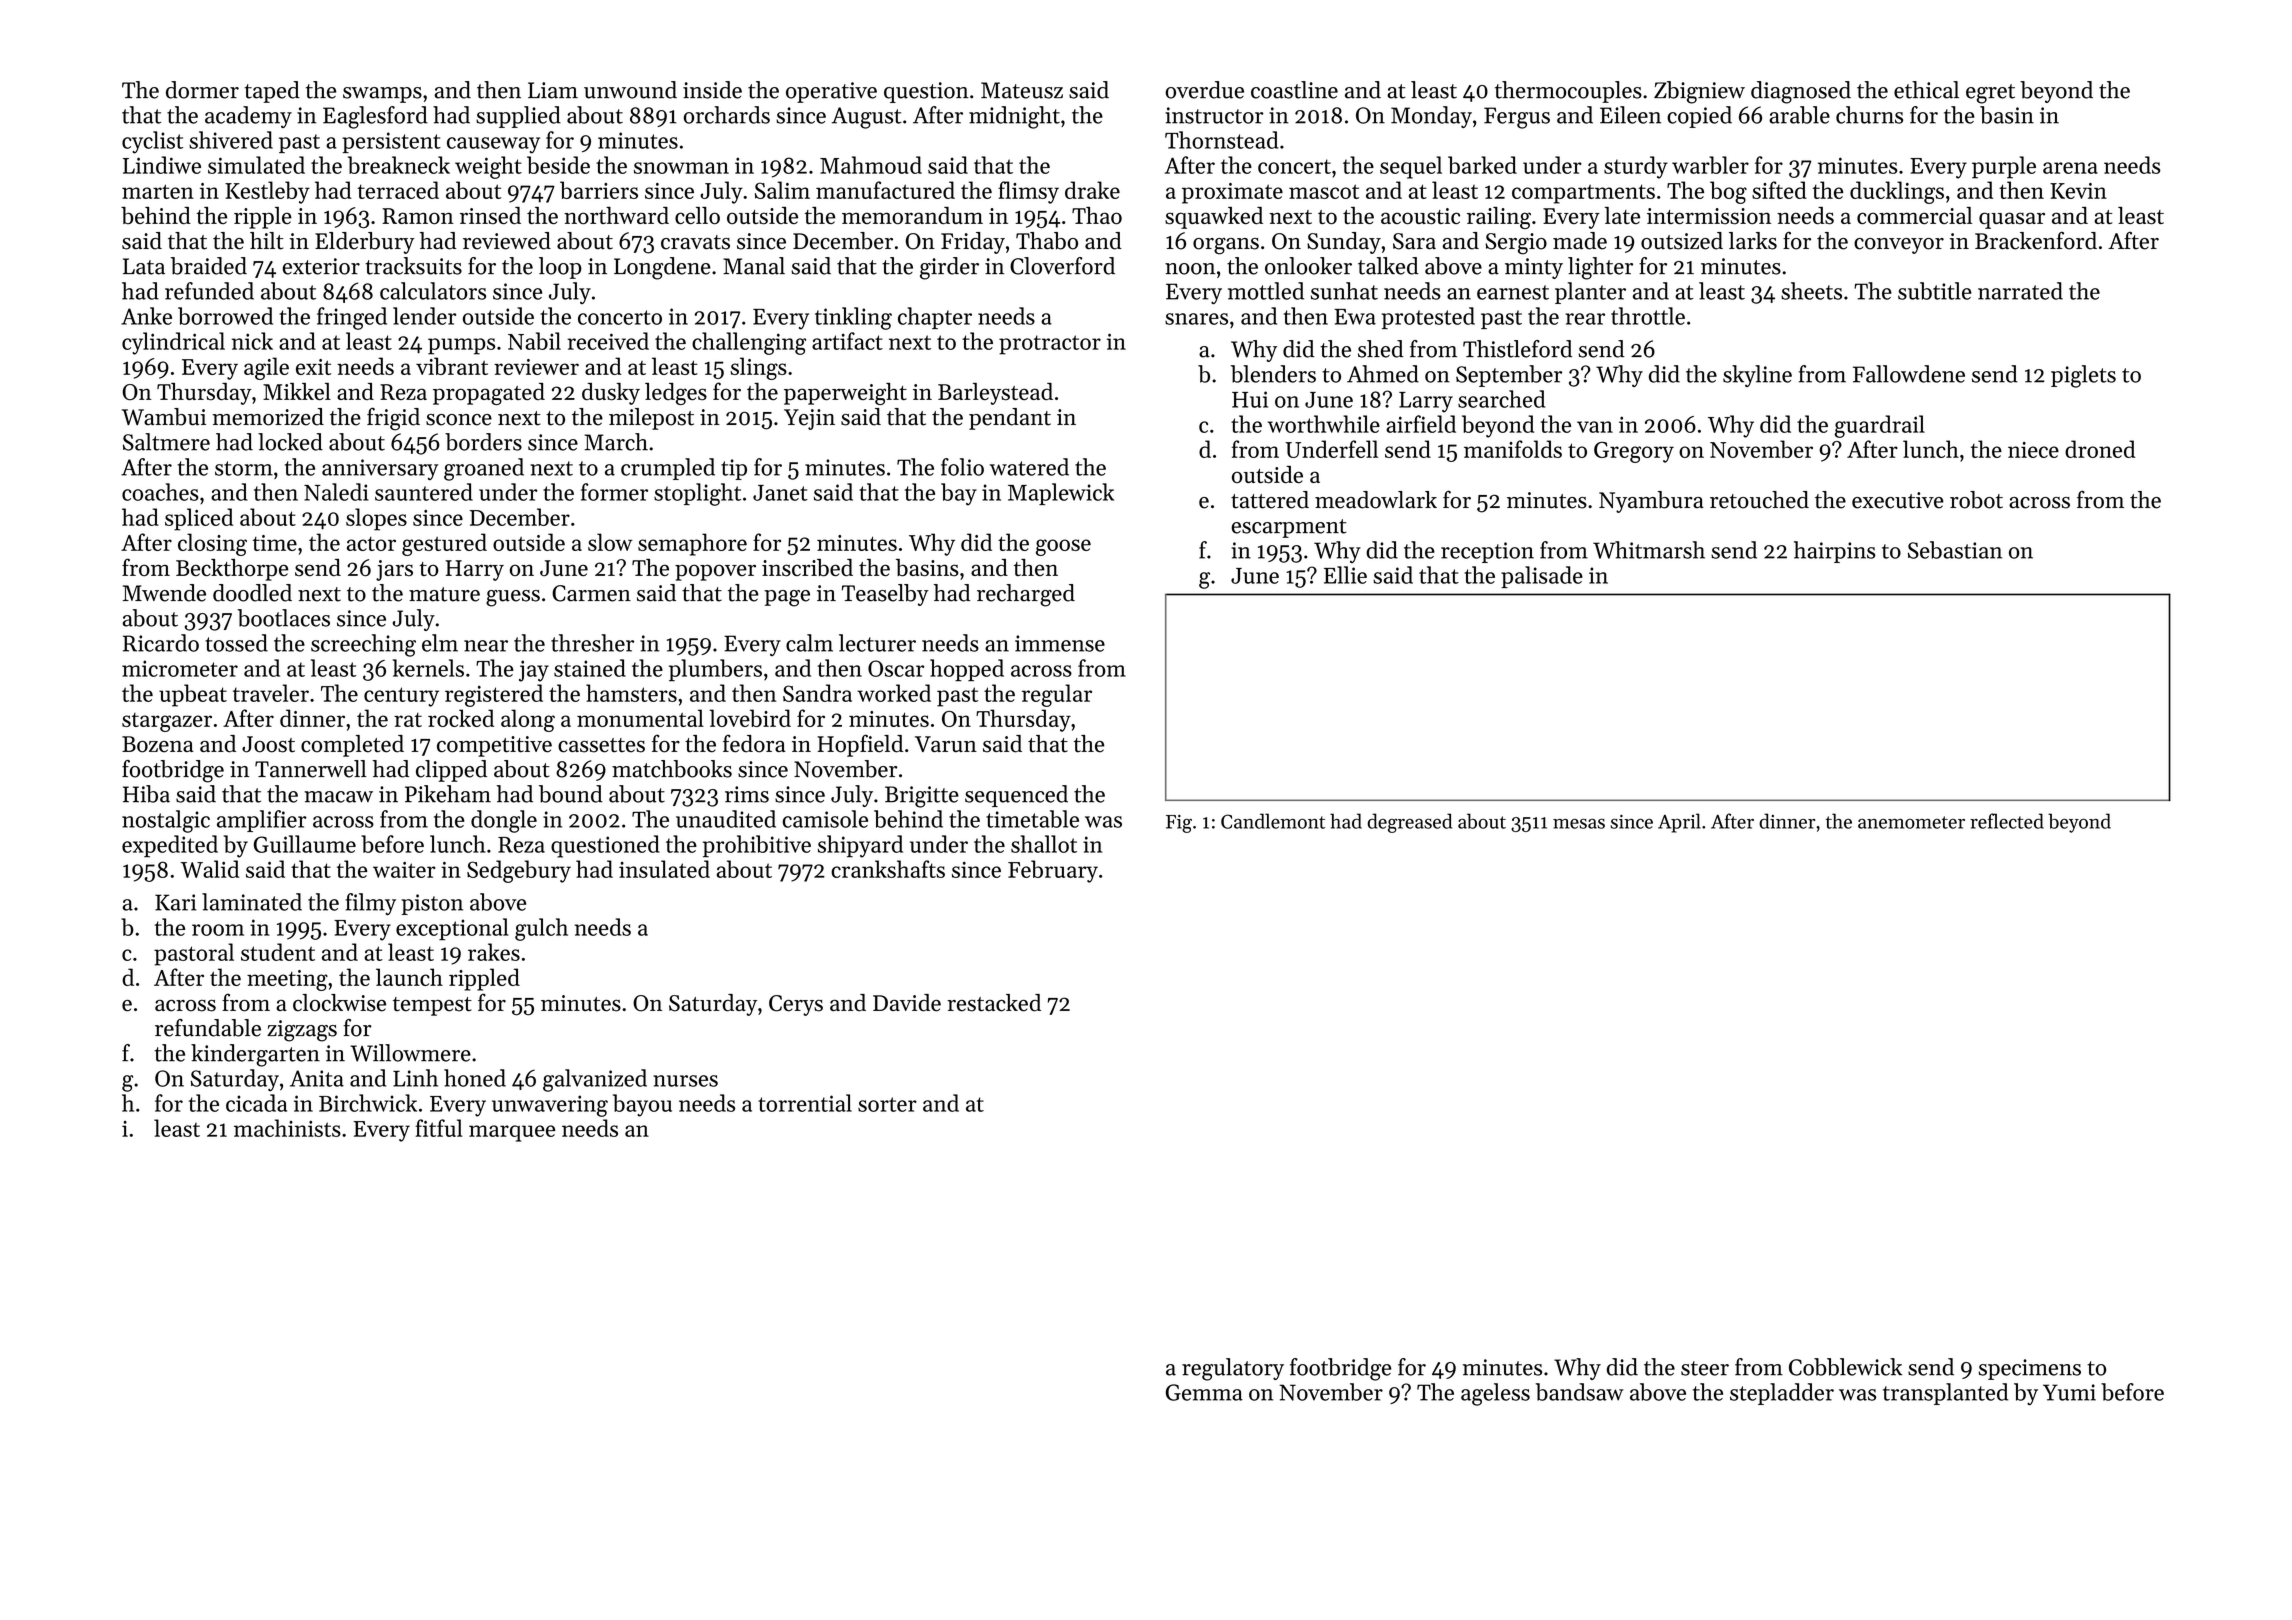  Describe the element at coordinates (1679, 823) in the screenshot. I see `April` at that location.
